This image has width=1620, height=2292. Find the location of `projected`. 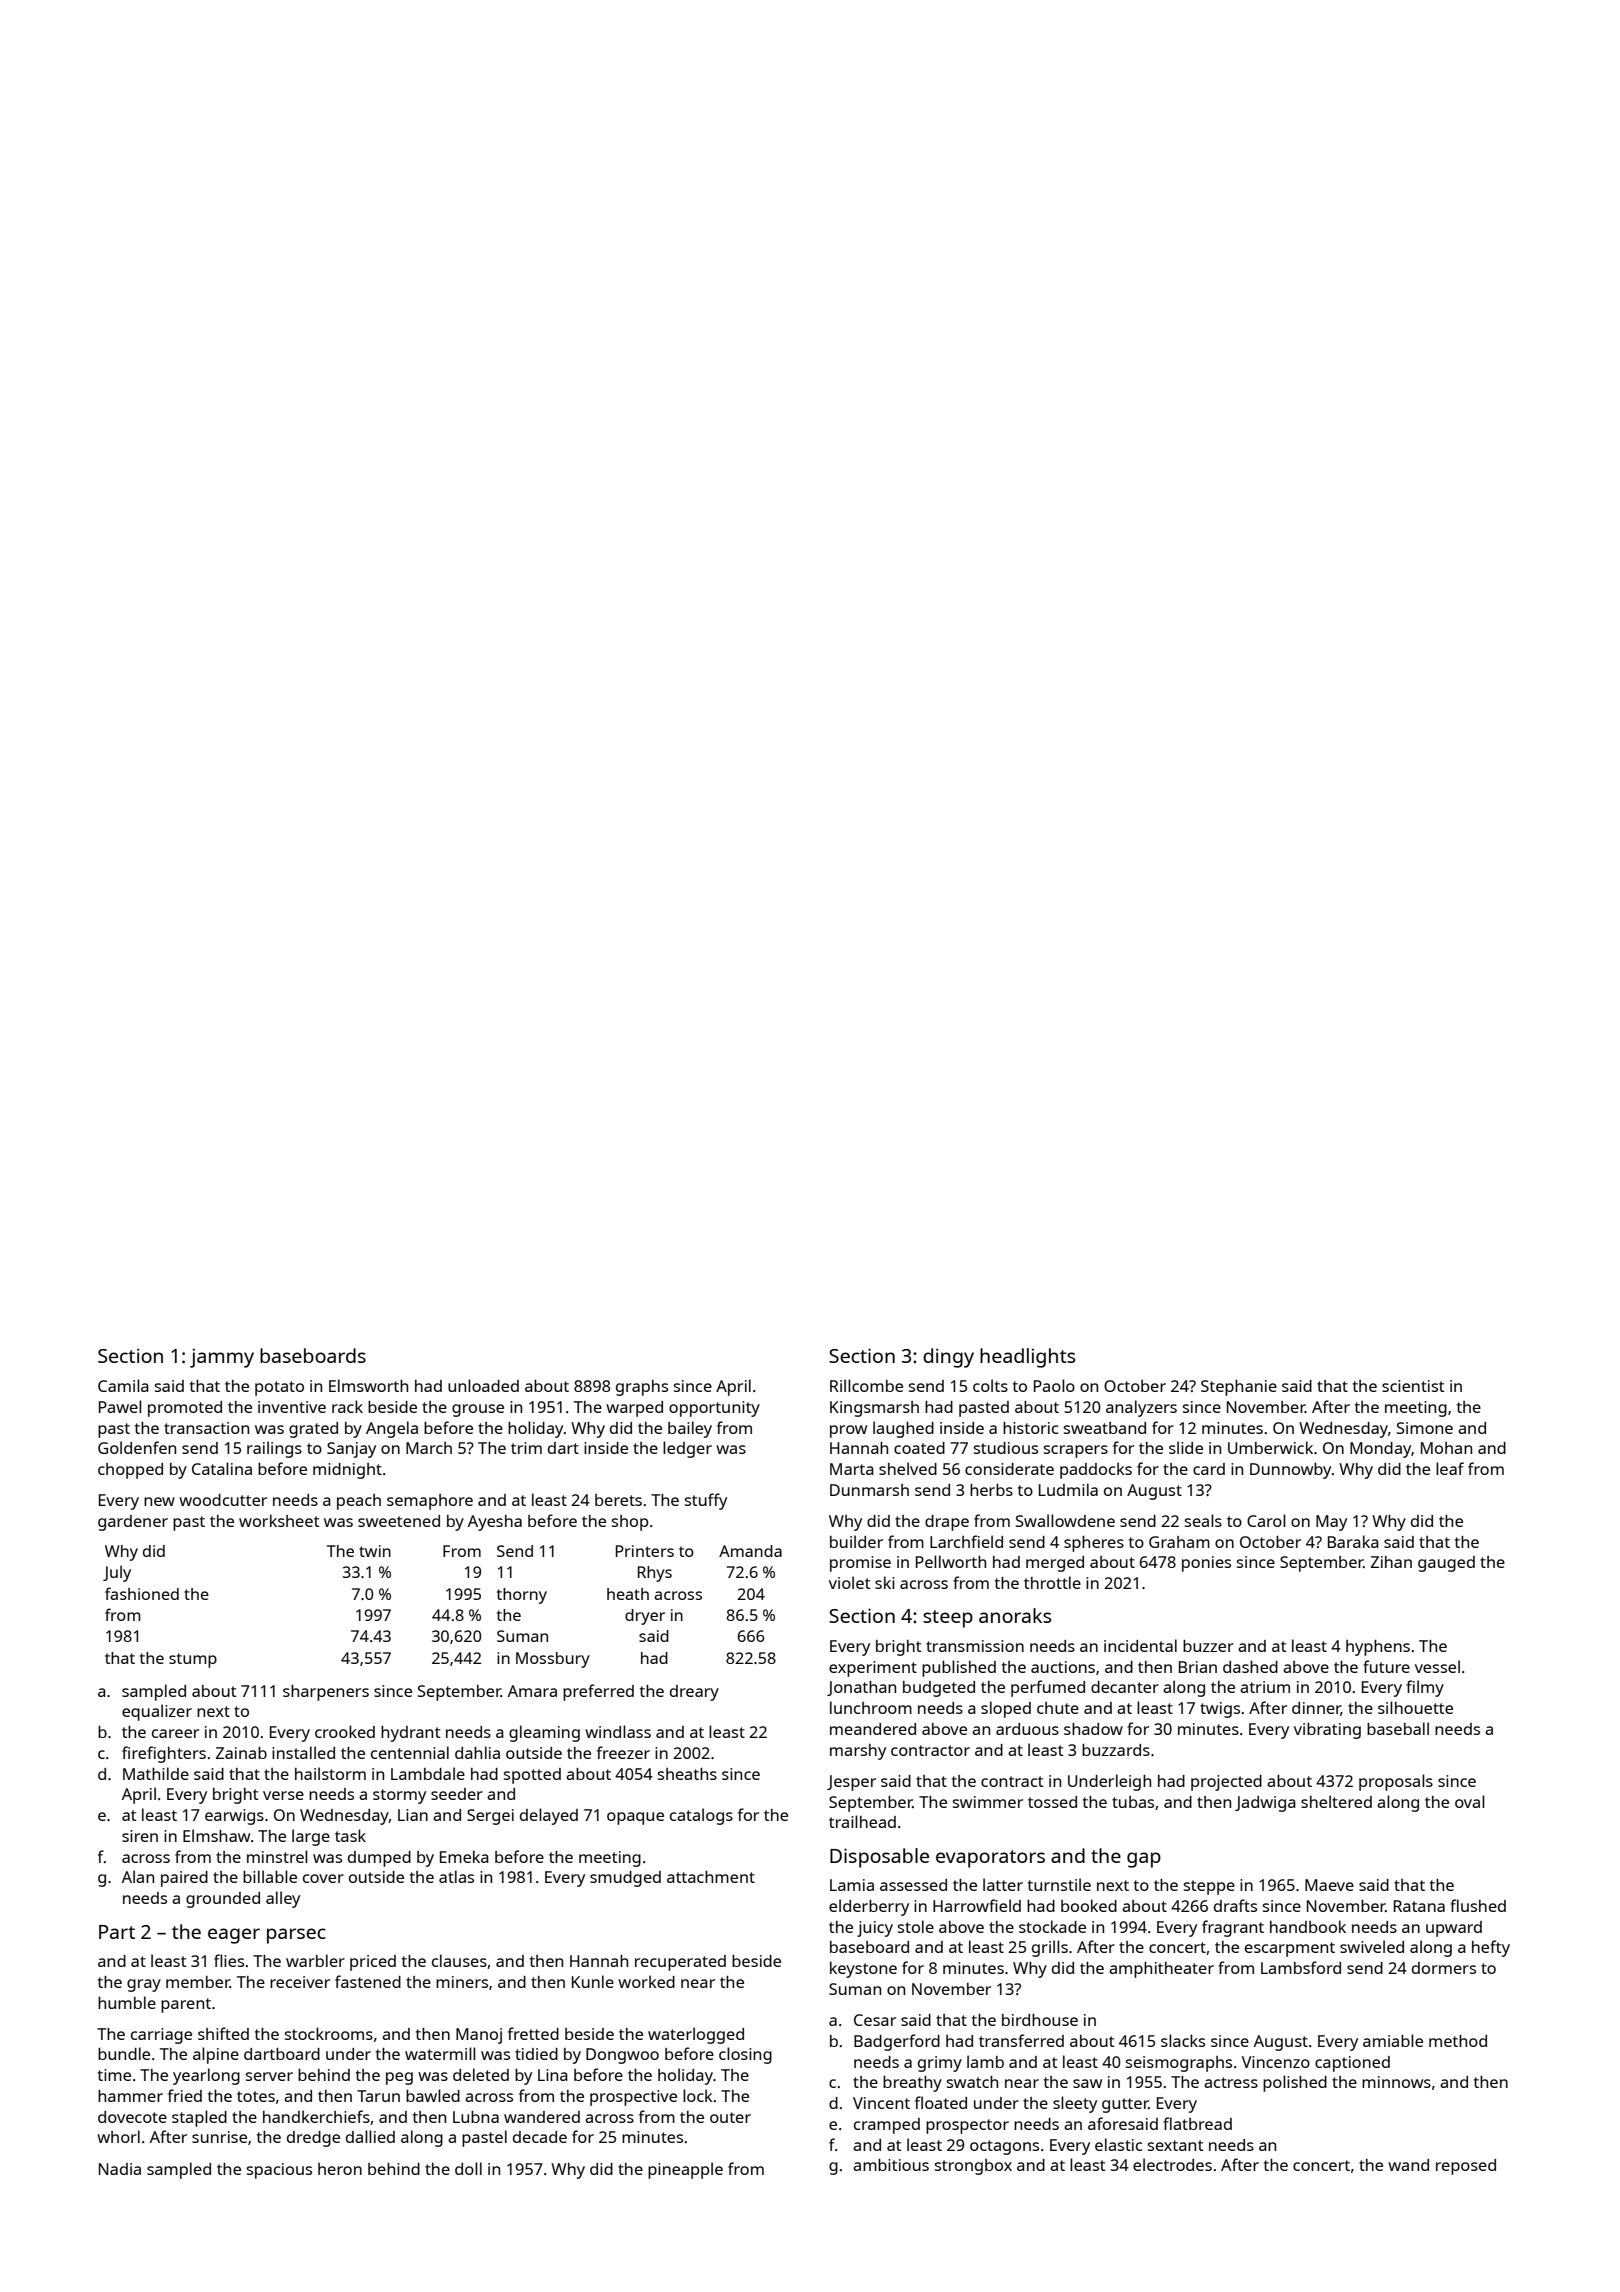

projected is located at coordinates (1226, 1783).
